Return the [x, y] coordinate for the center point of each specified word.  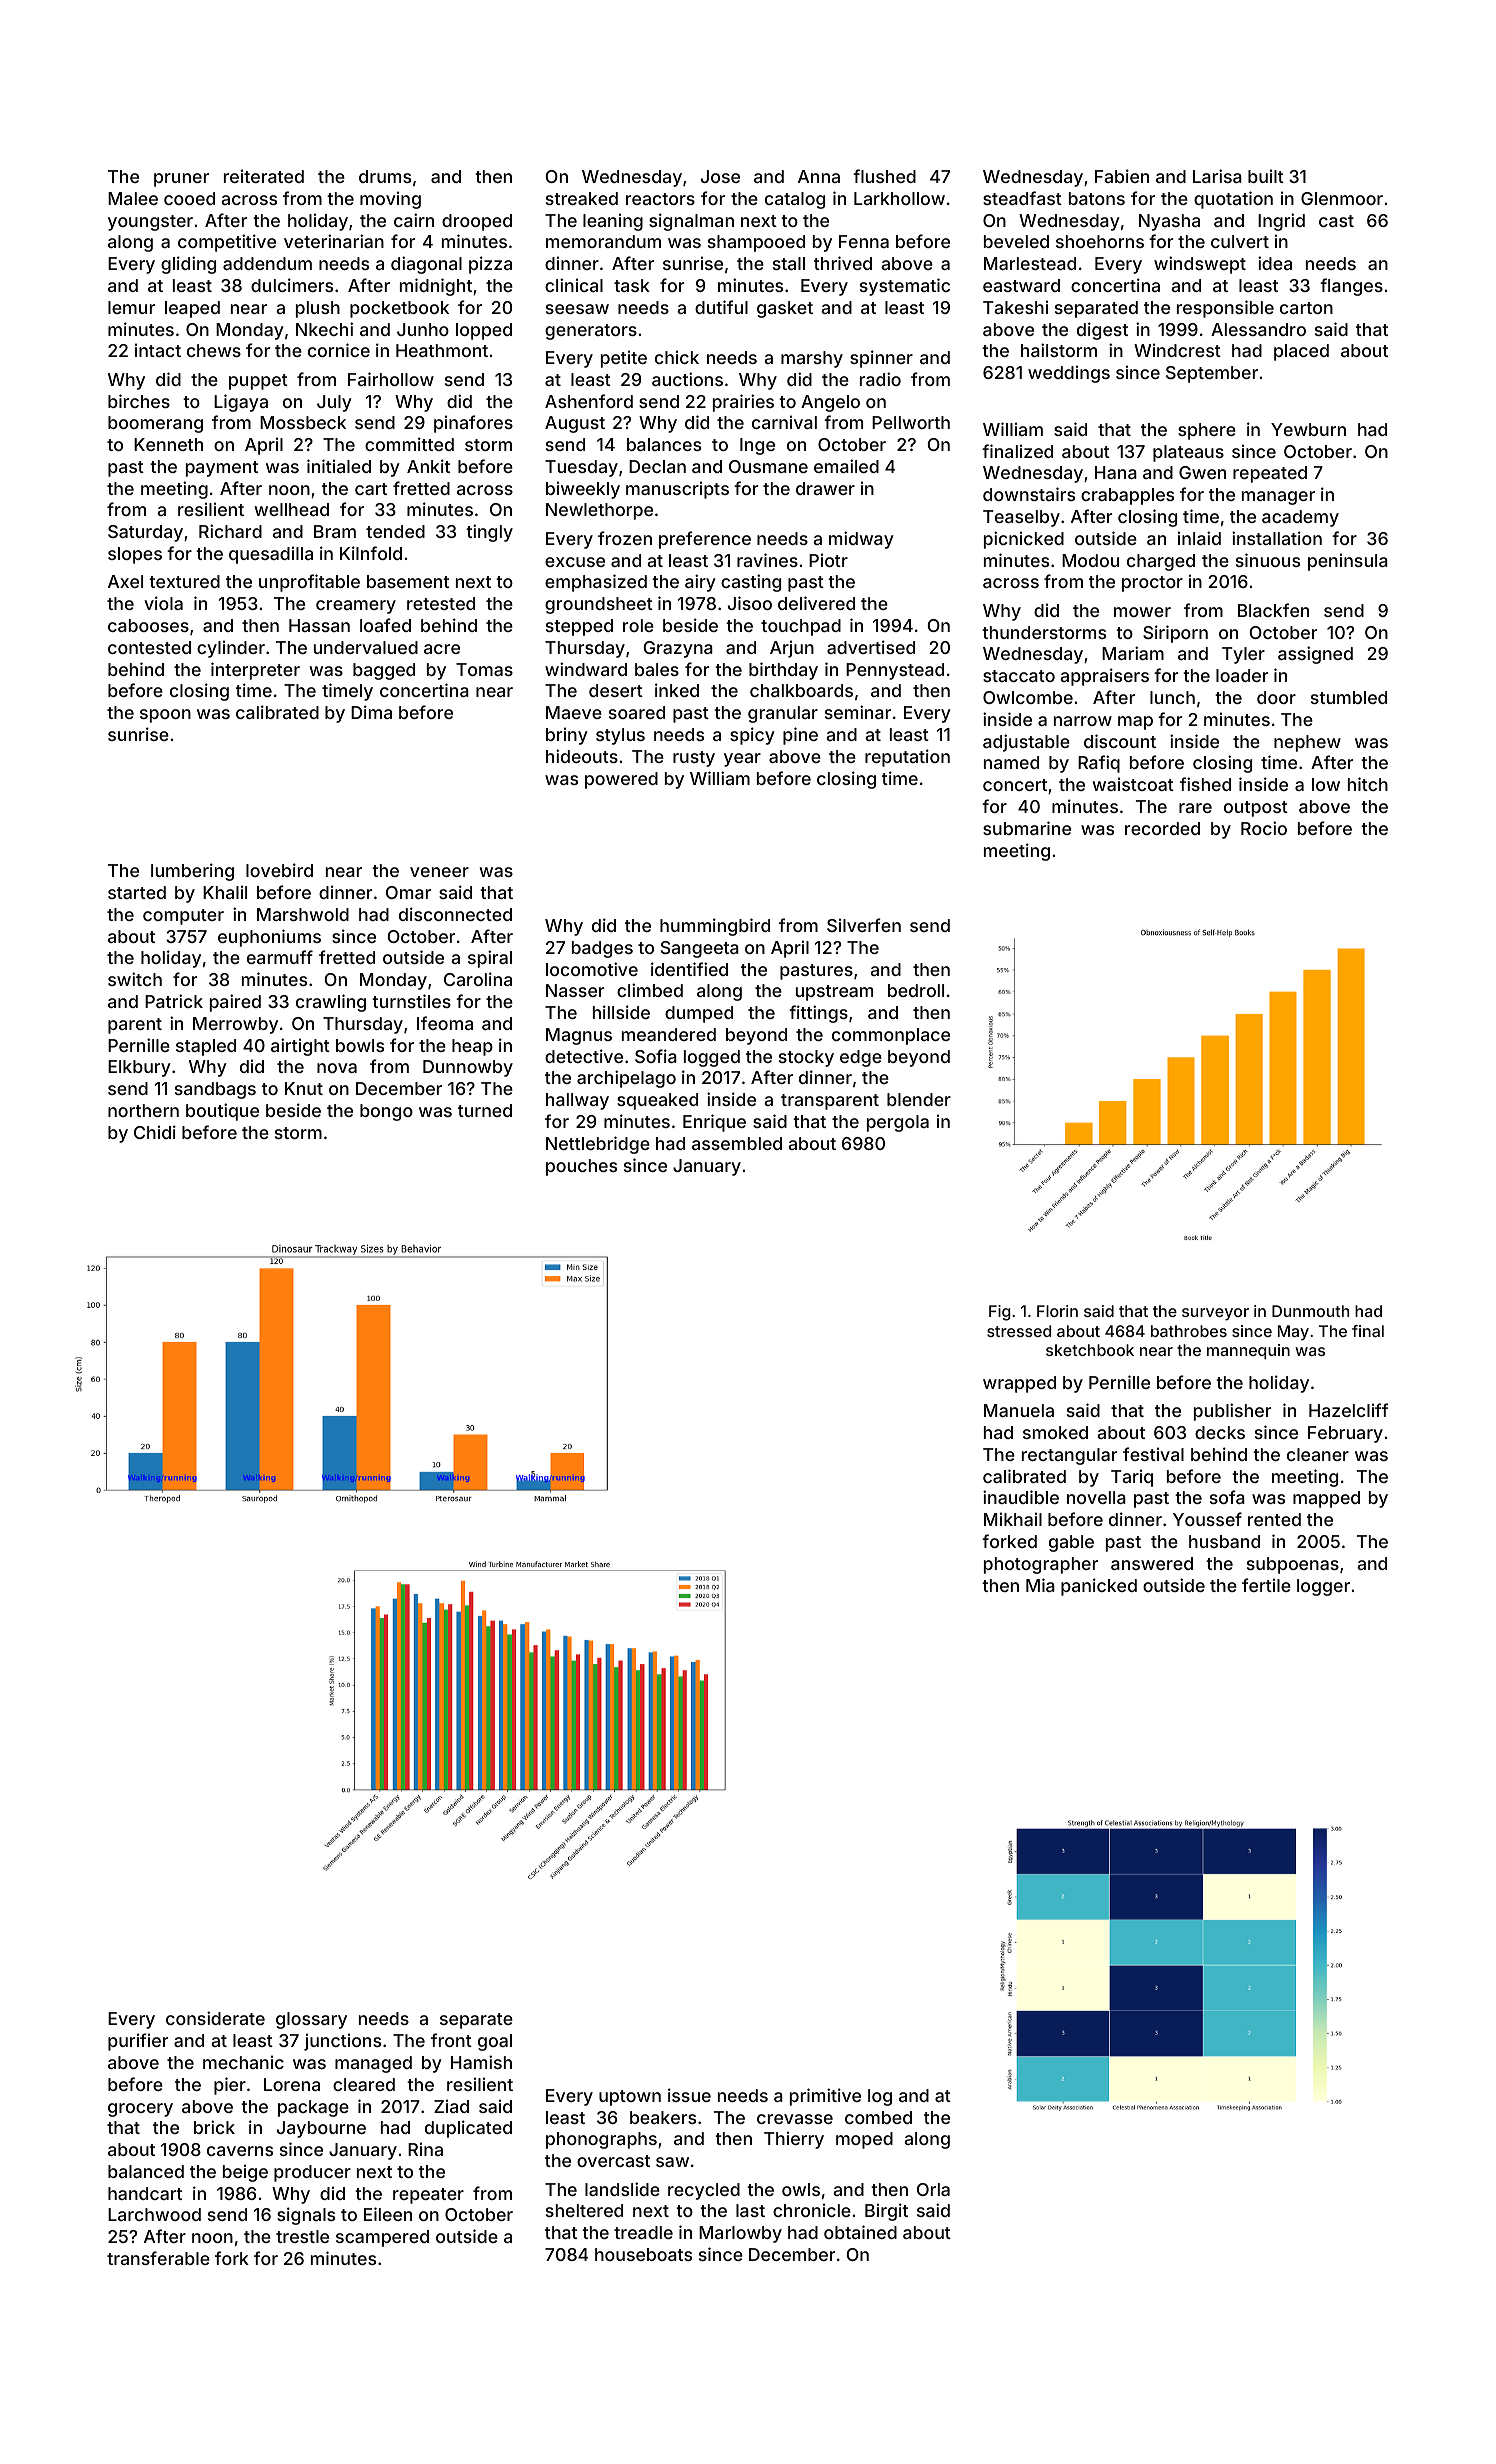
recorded [1162, 828]
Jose [720, 176]
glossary [311, 2020]
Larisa [1217, 176]
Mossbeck [303, 422]
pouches [581, 1167]
